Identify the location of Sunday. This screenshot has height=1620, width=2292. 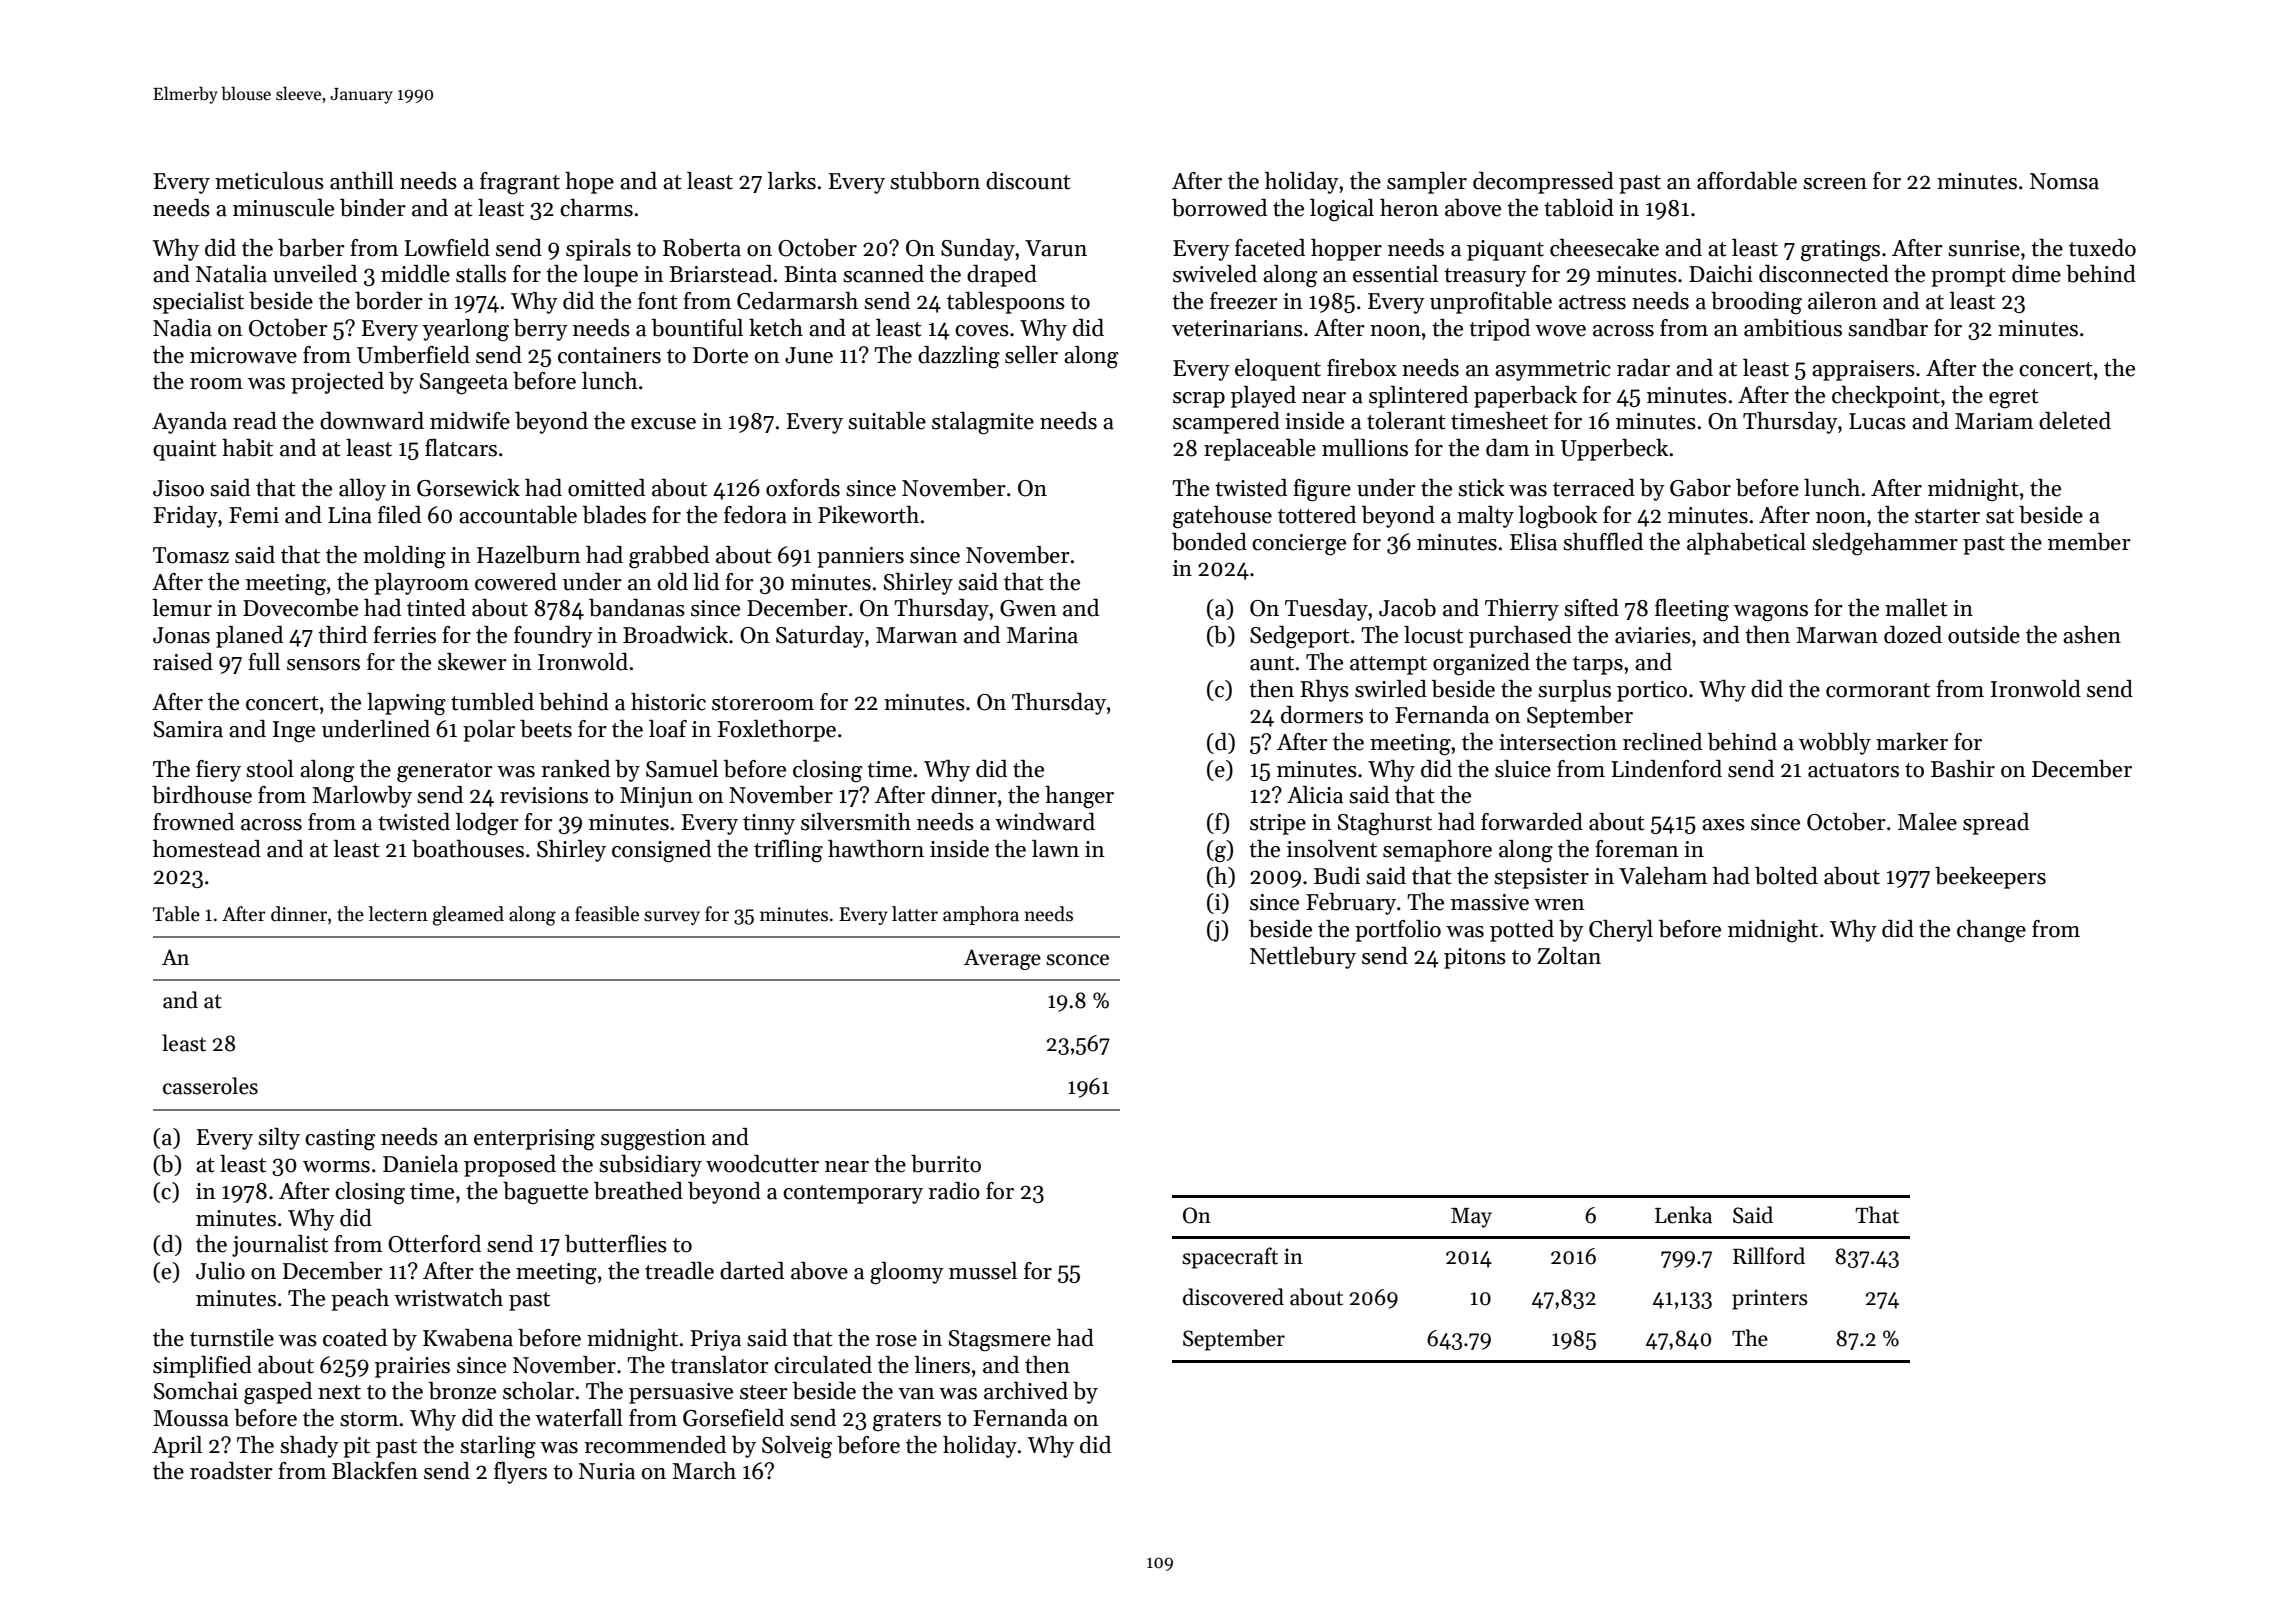
(978, 250).
